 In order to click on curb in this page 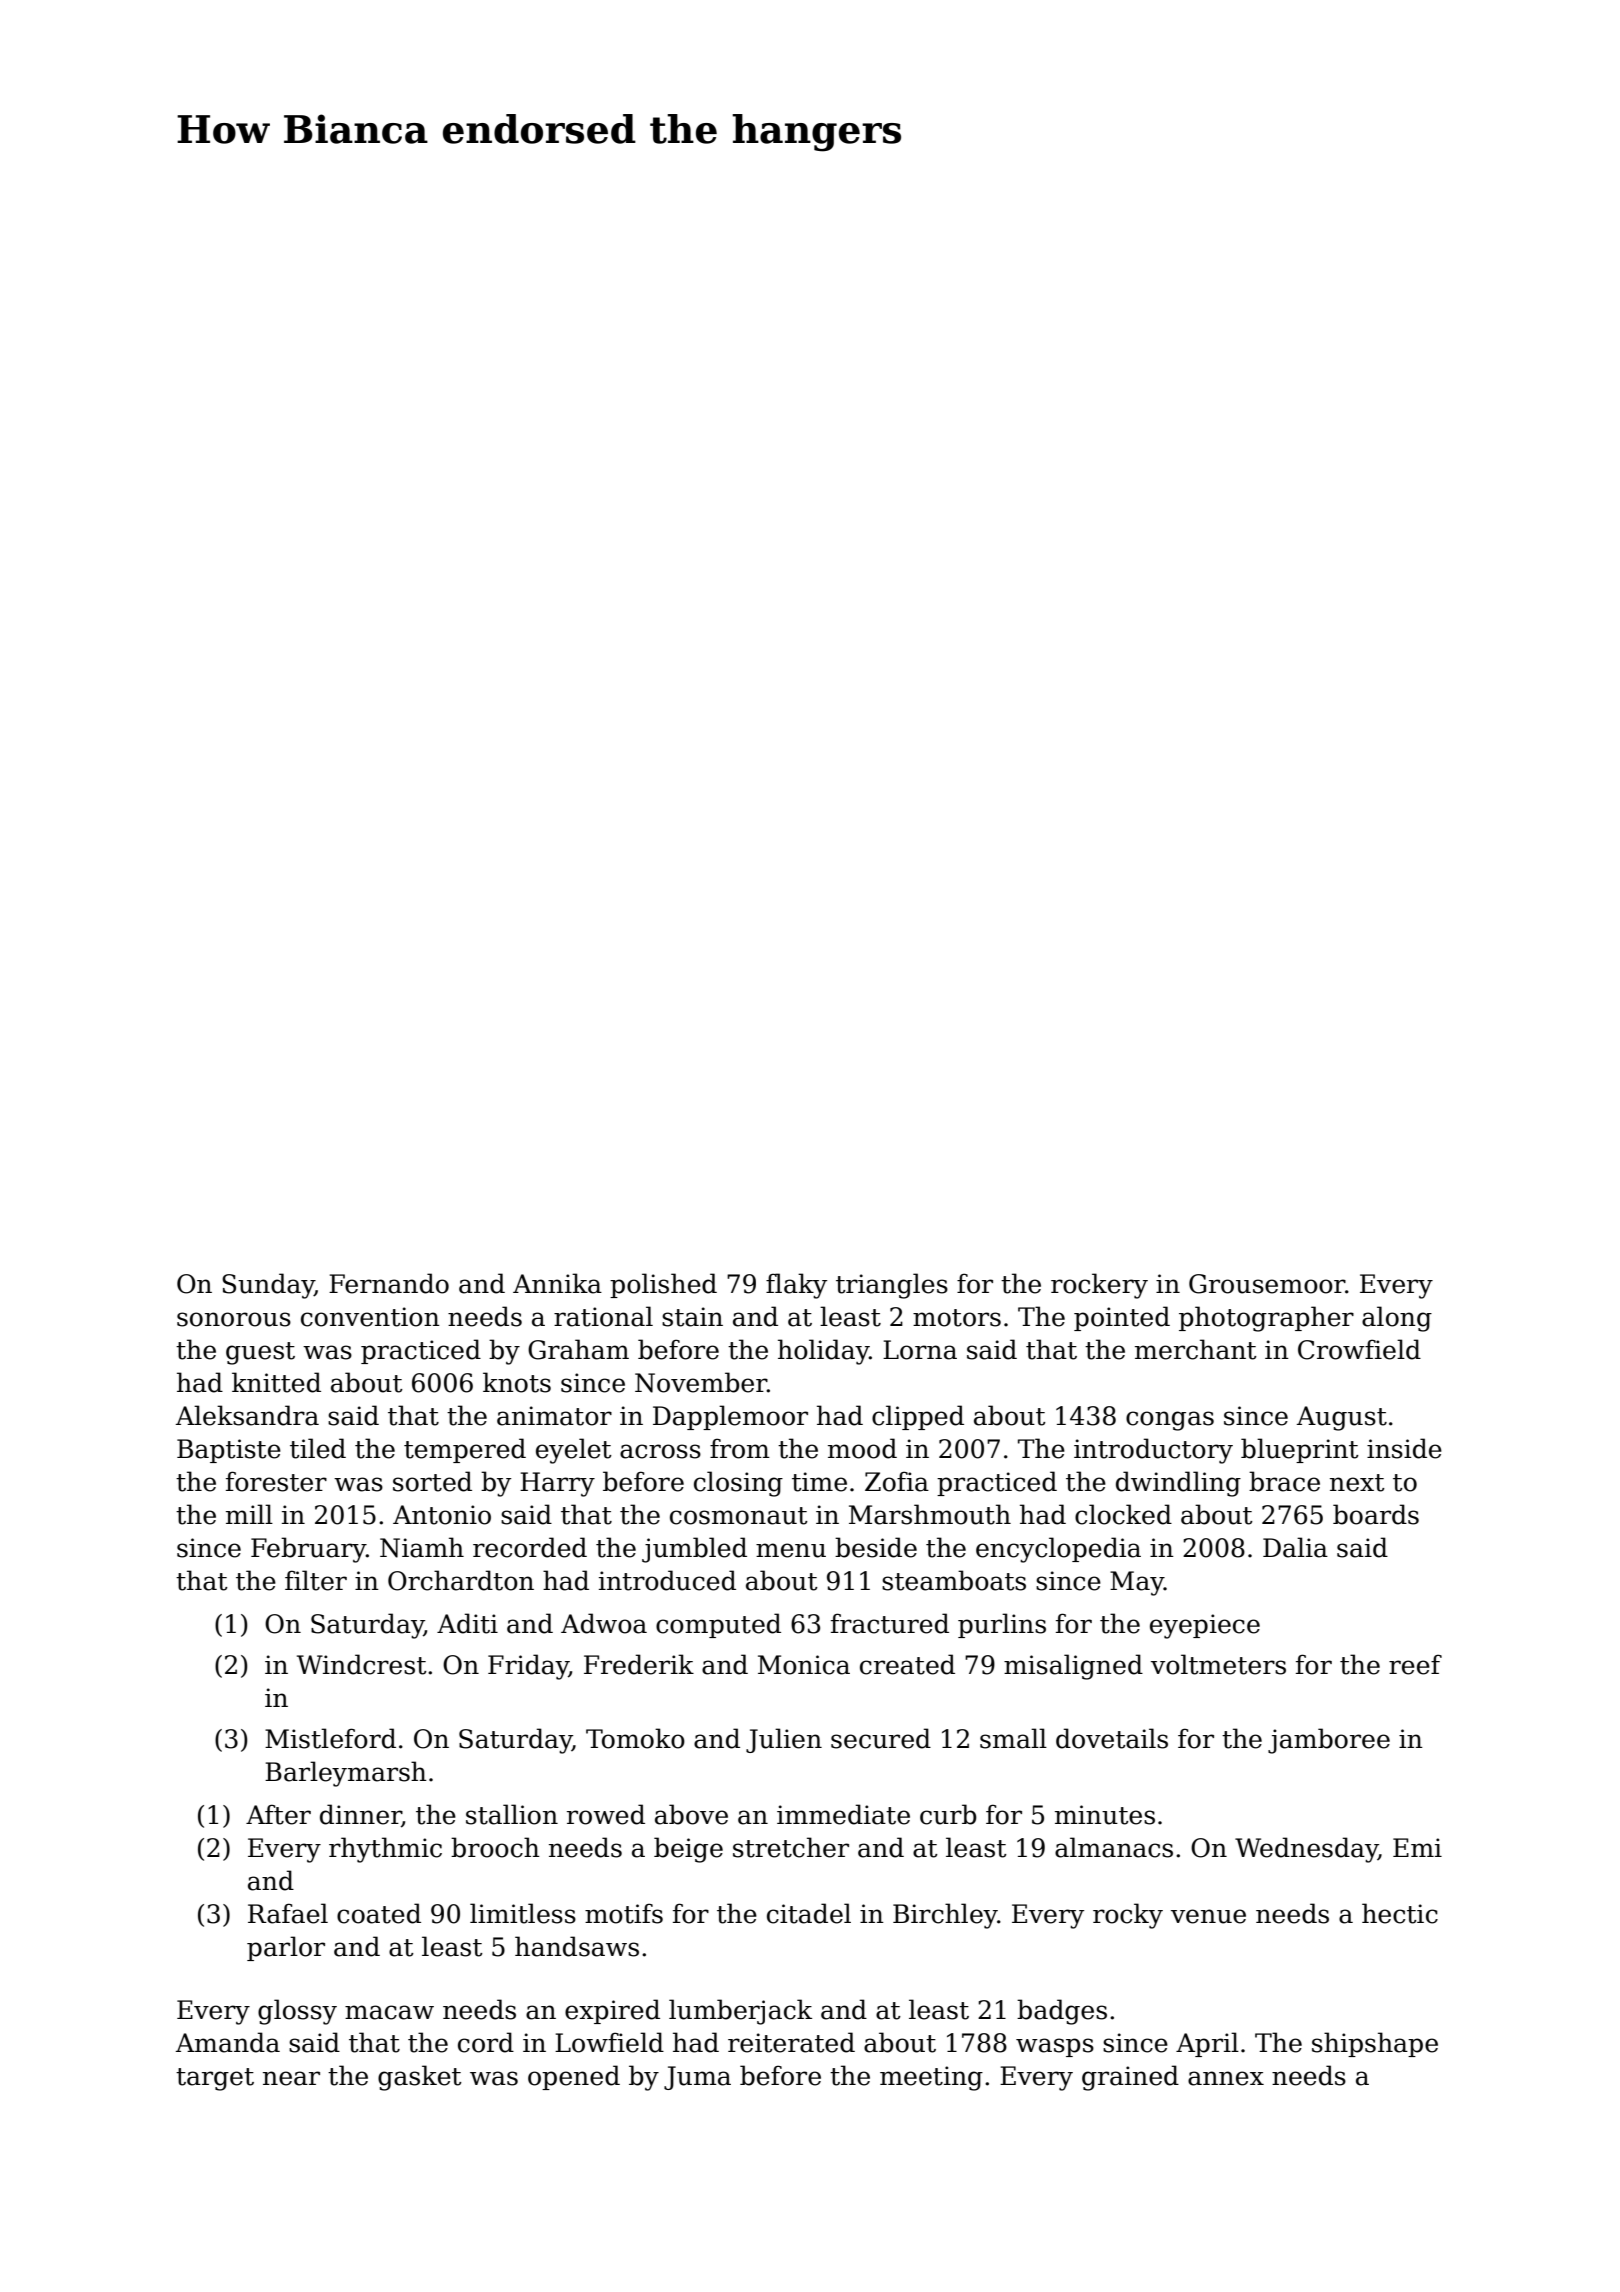, I will do `click(948, 1814)`.
